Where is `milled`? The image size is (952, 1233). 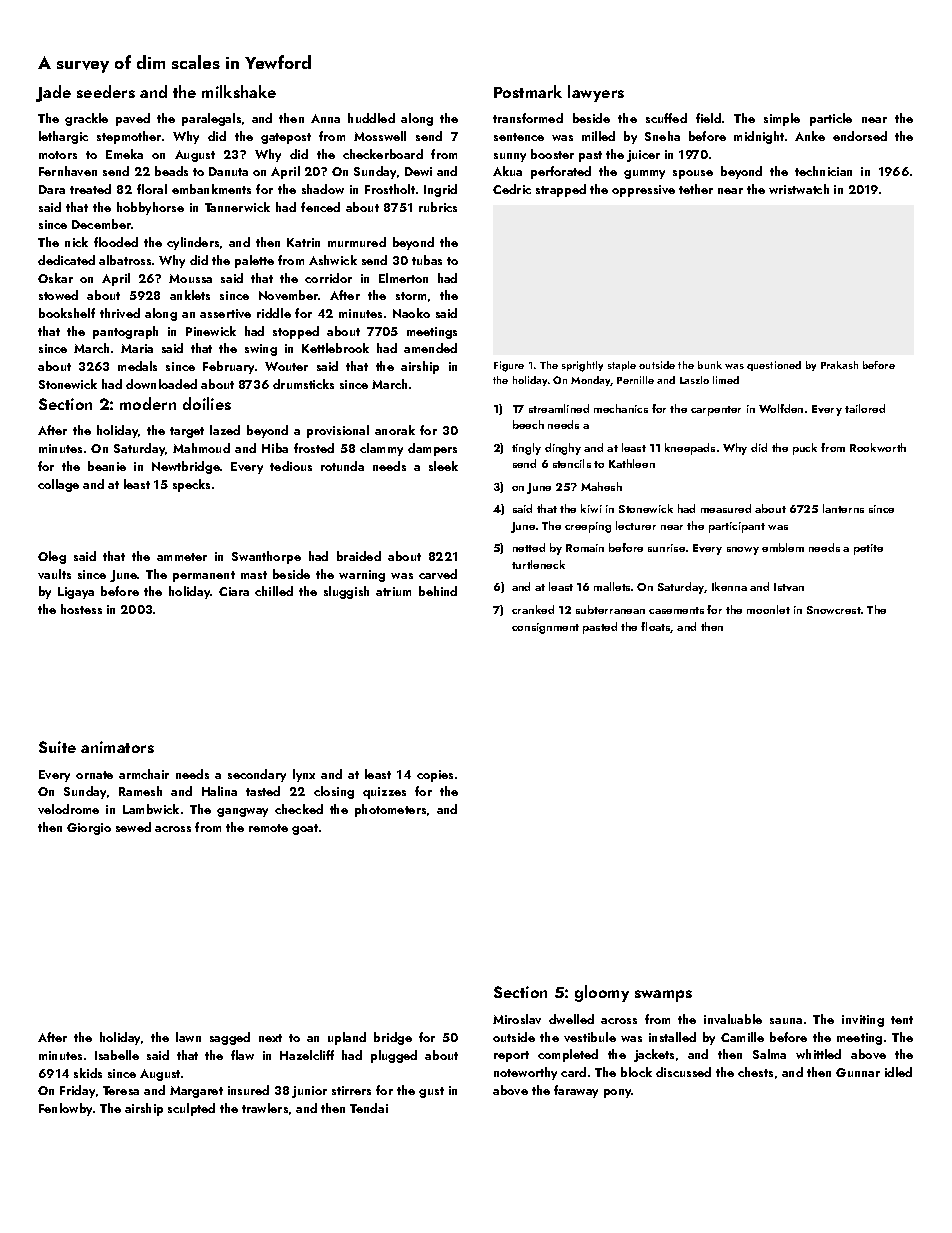 milled is located at coordinates (598, 136).
